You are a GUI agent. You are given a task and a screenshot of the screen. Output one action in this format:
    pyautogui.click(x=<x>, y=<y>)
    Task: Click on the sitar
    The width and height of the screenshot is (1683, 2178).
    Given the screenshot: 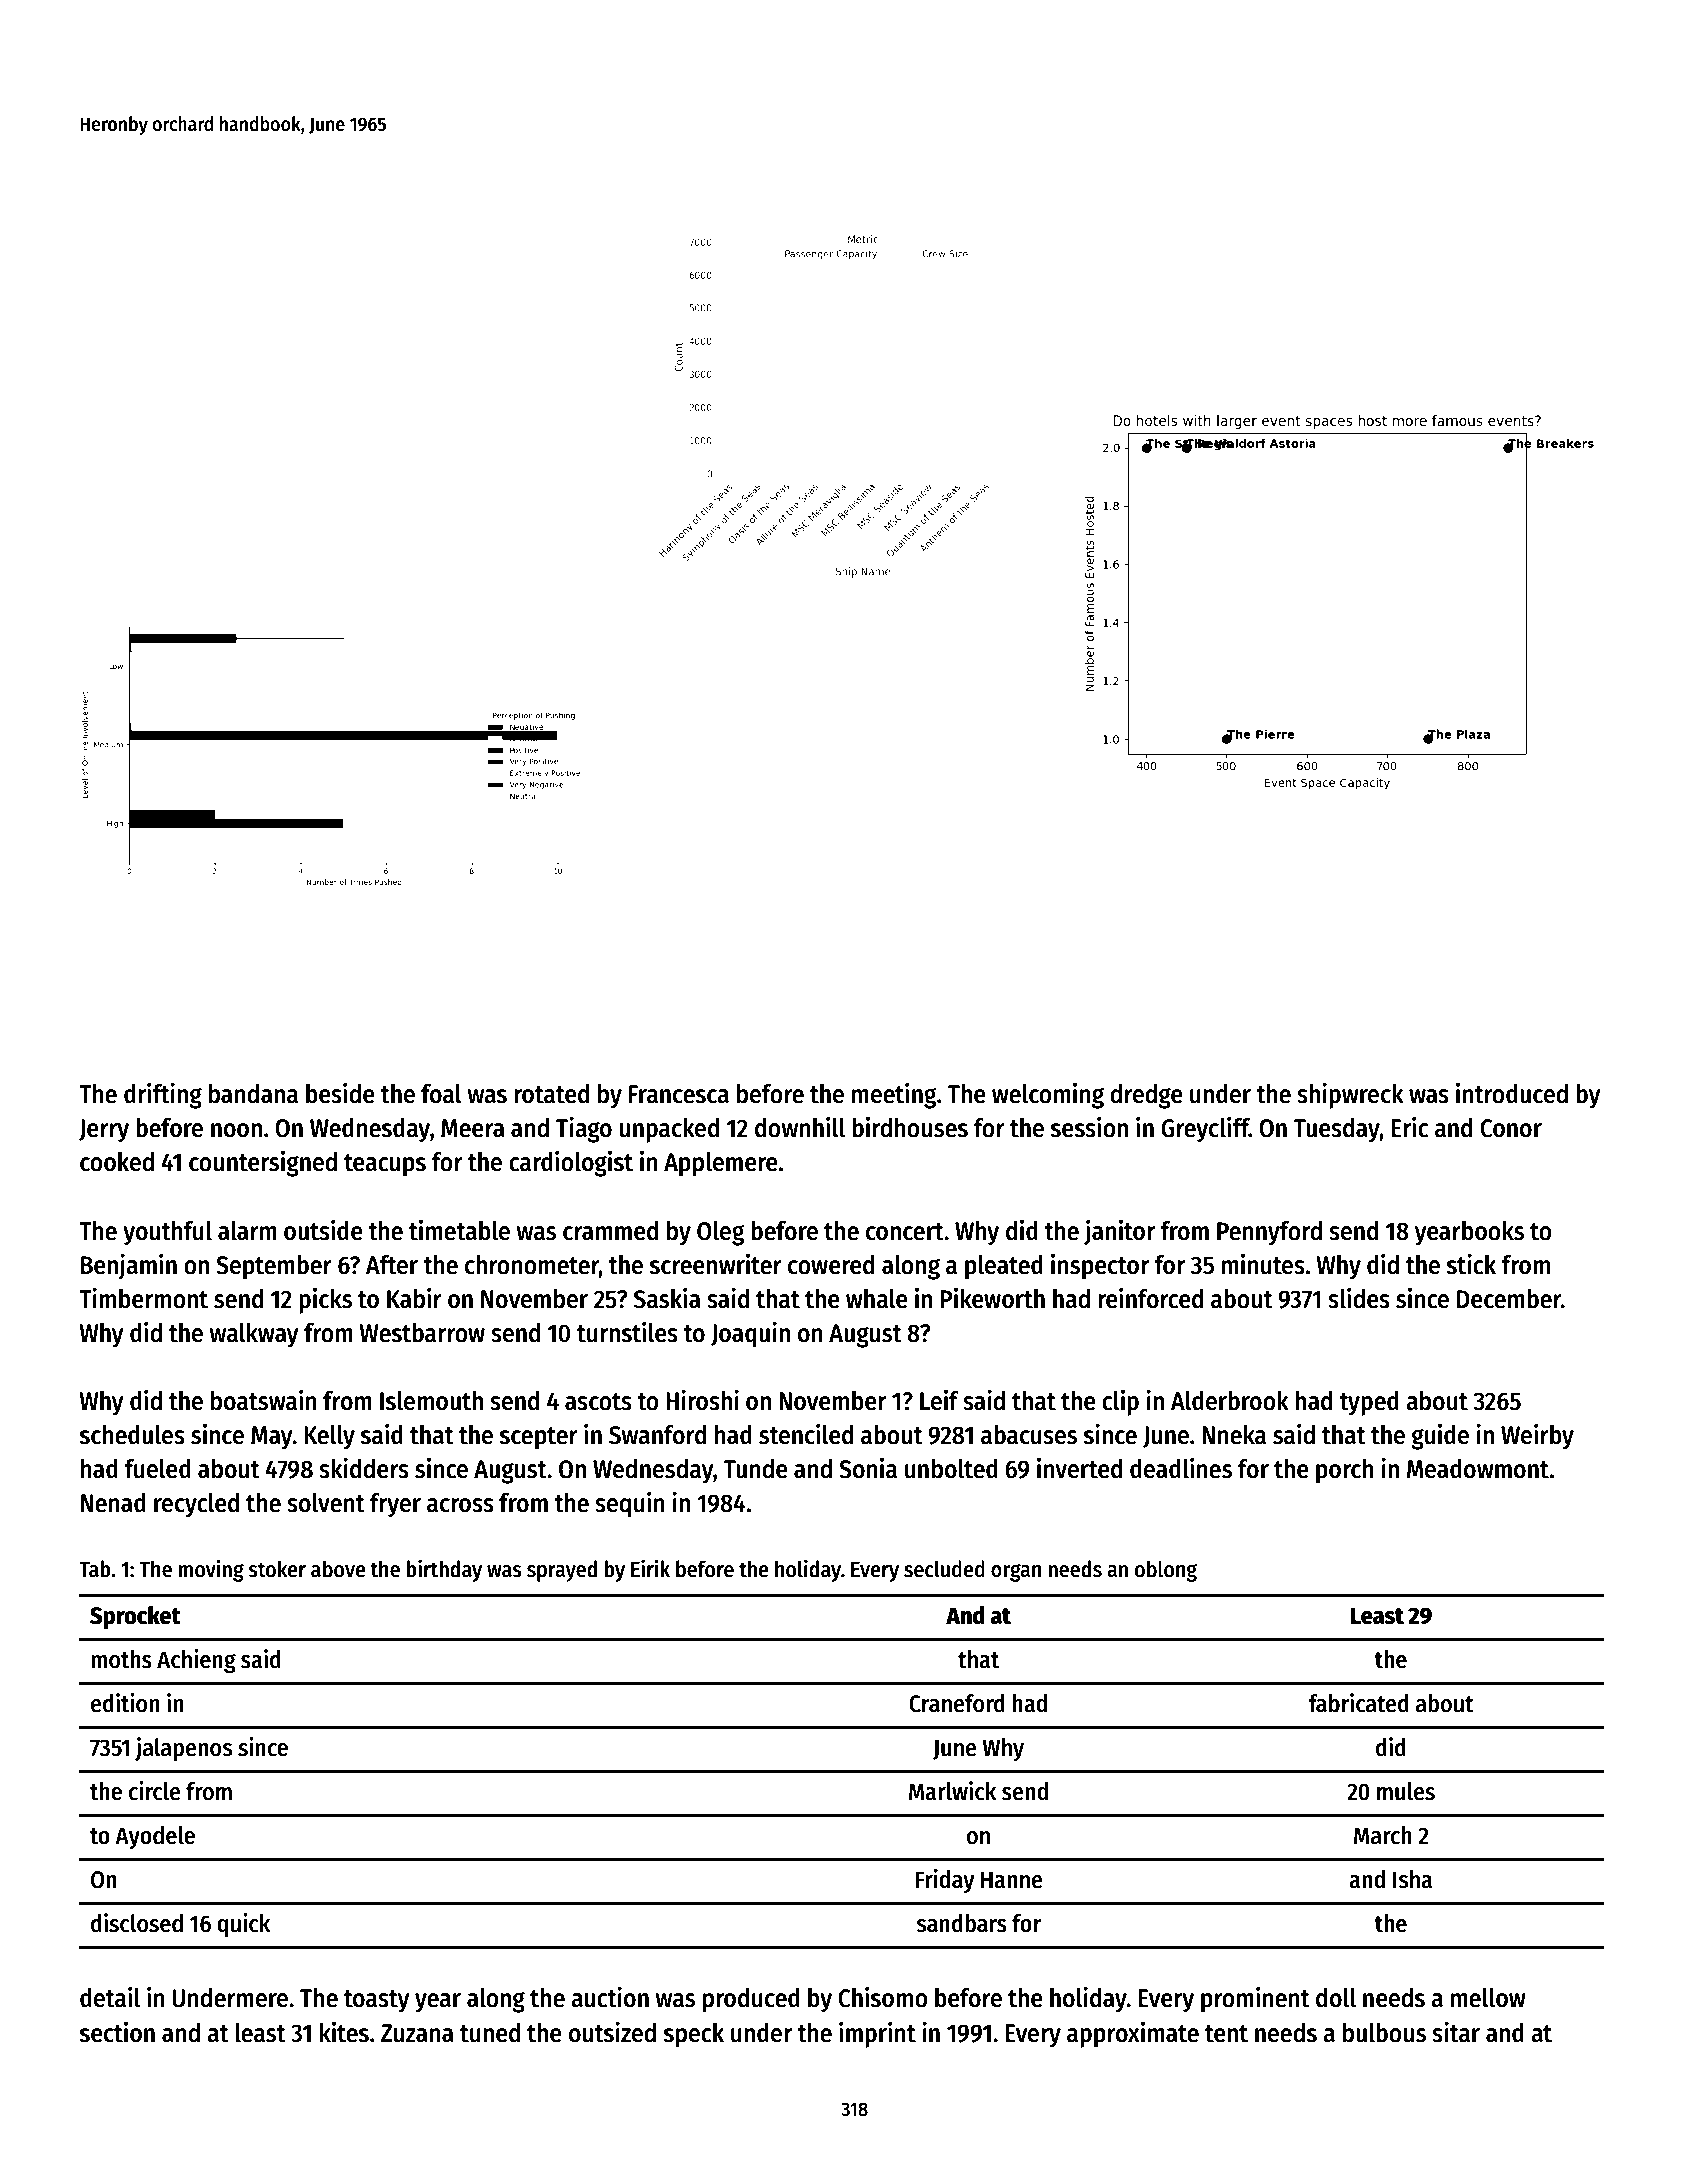 What is the action you would take?
    pyautogui.click(x=1456, y=2032)
